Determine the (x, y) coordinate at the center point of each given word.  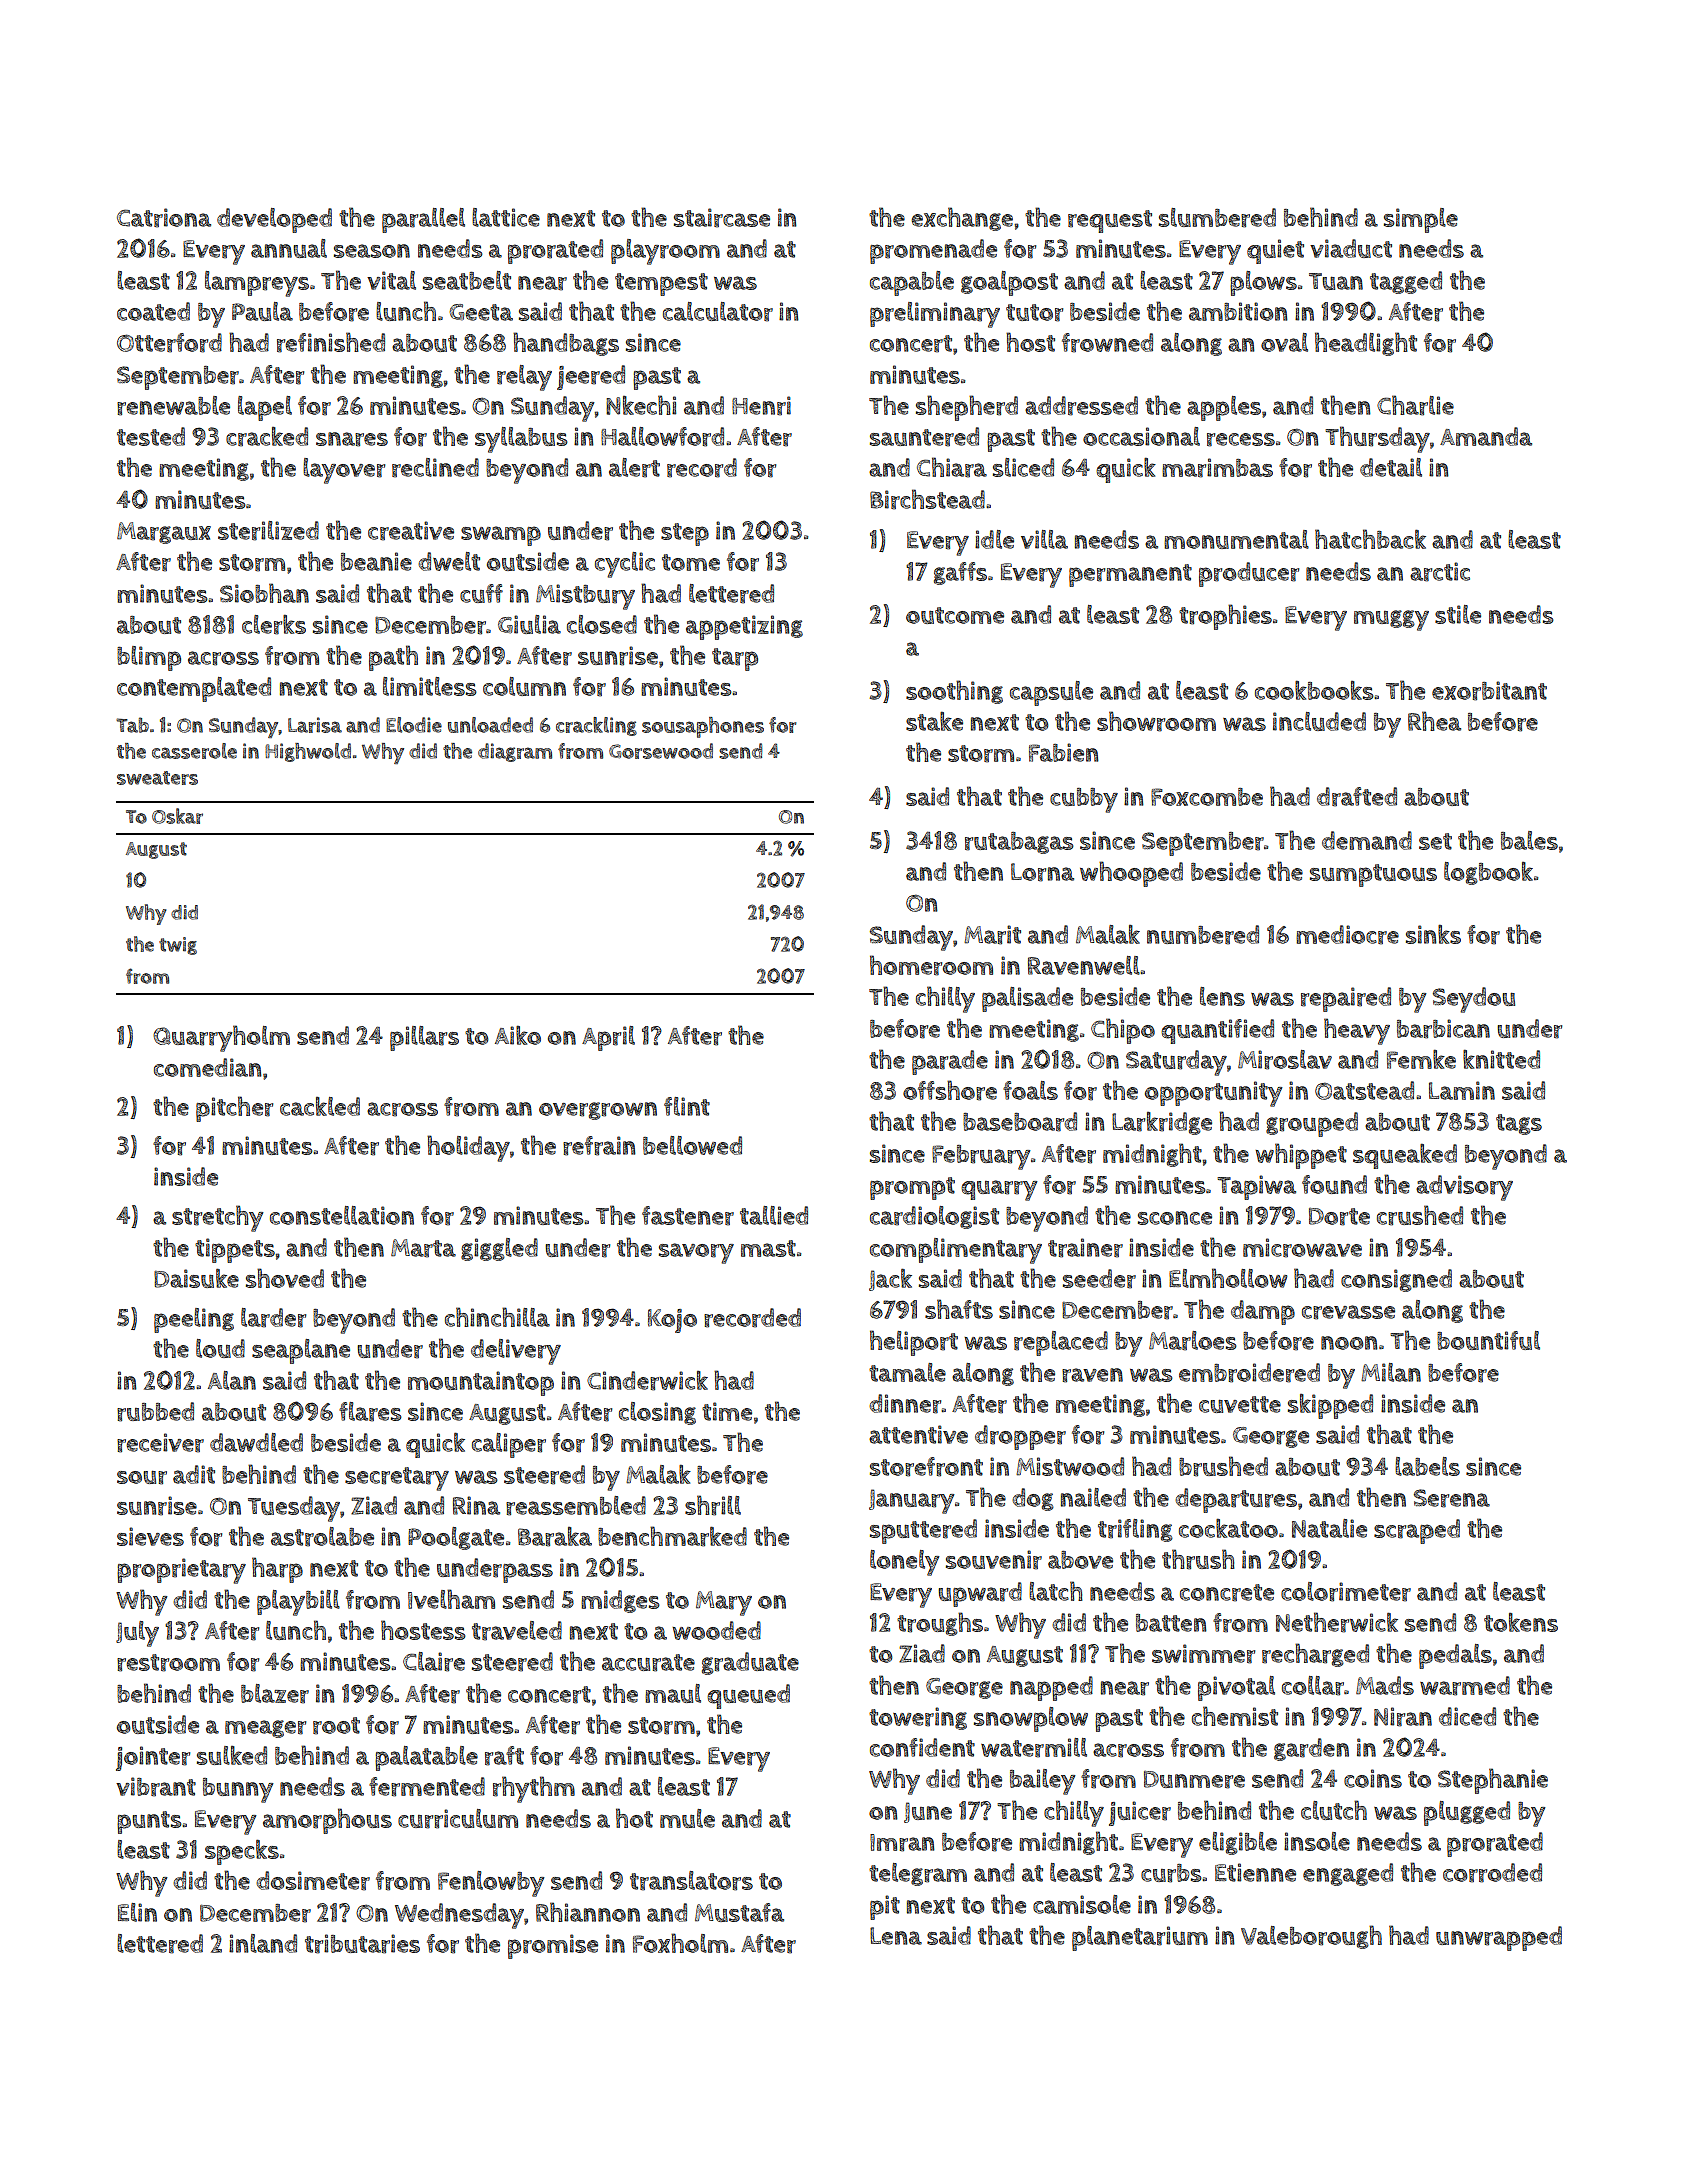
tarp (735, 659)
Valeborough (1311, 1937)
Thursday (1377, 439)
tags (1519, 1124)
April (608, 1038)
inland (263, 1943)
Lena (896, 1936)
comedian (208, 1067)
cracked (267, 437)
